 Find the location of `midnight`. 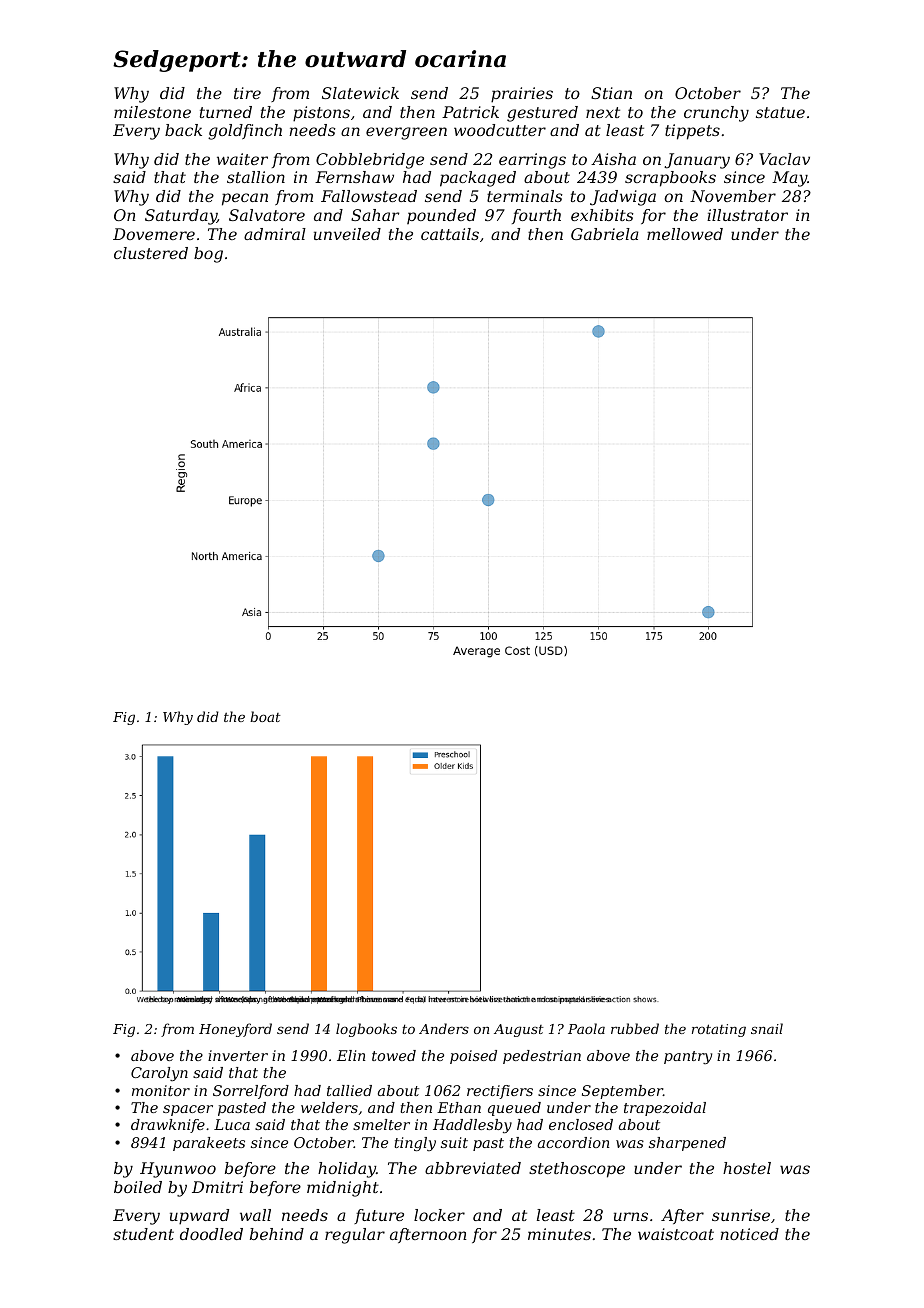

midnight is located at coordinates (343, 1189).
